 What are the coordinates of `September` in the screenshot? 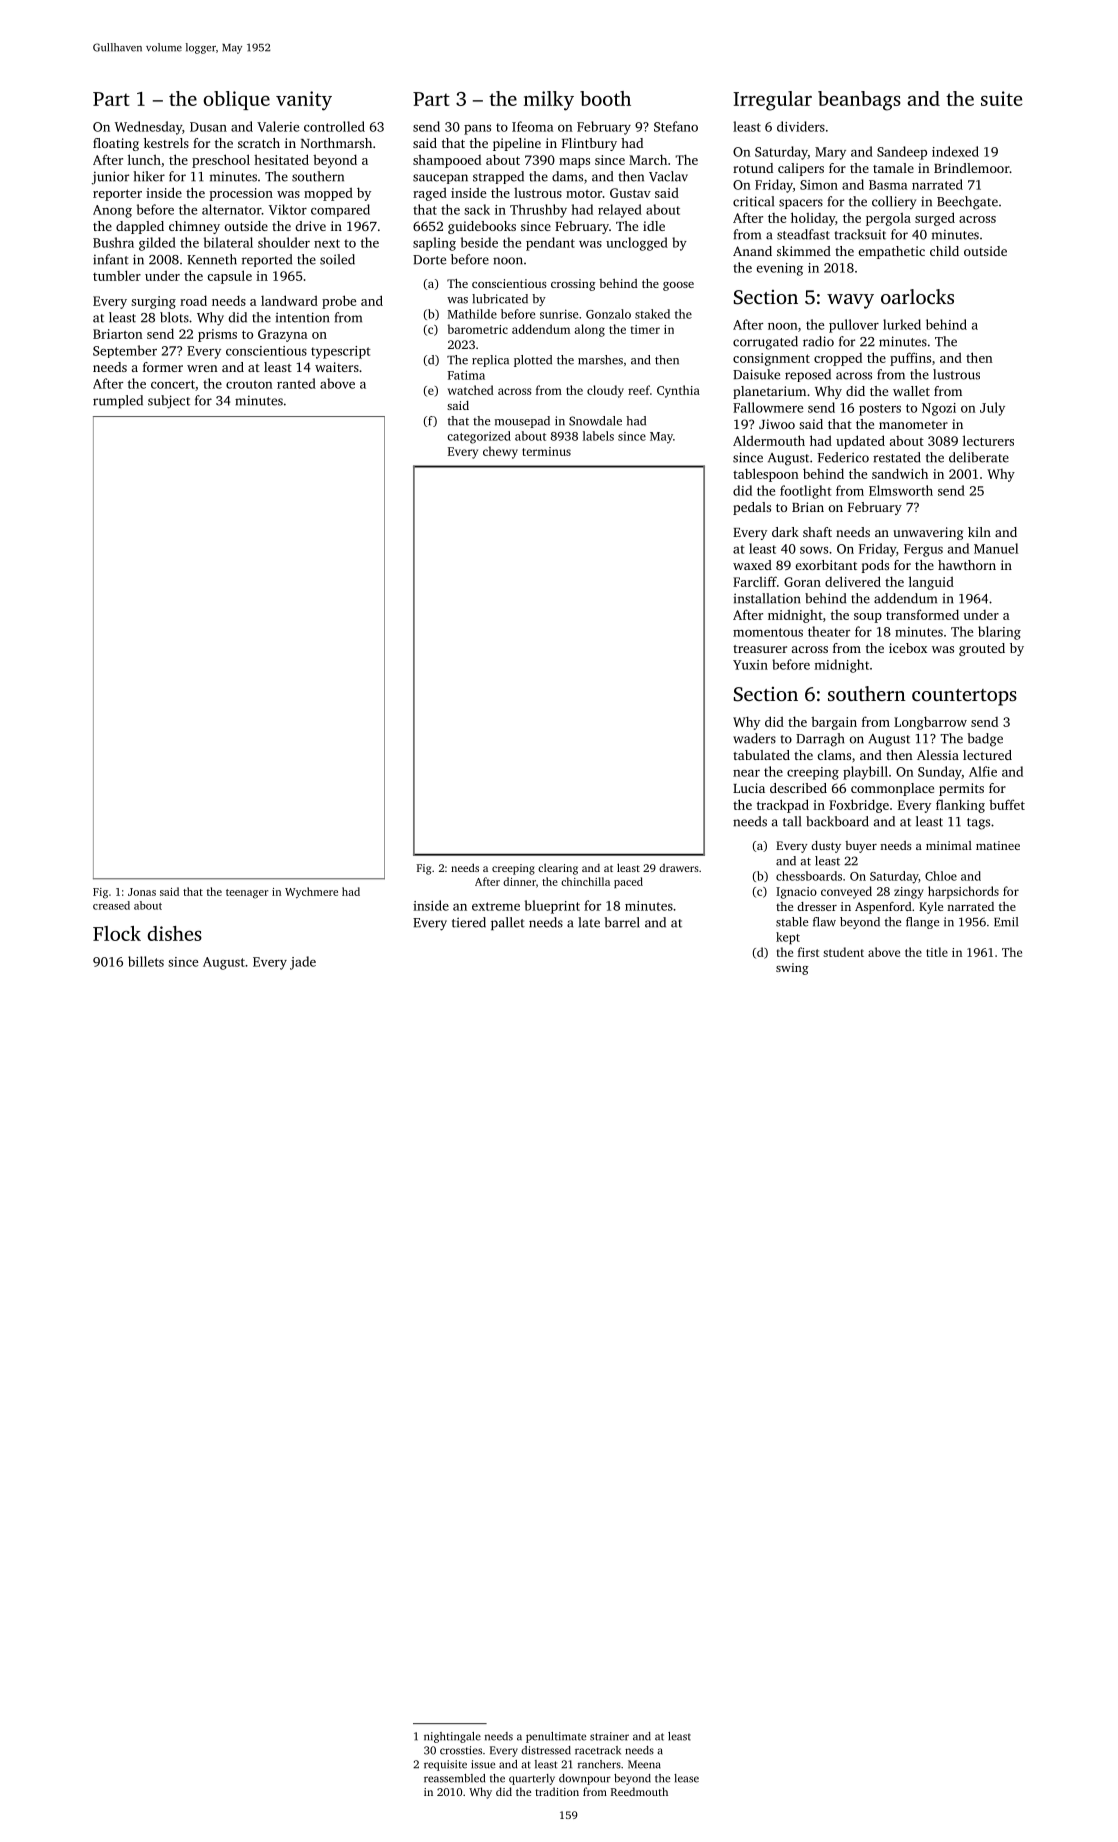 It's located at (125, 351).
